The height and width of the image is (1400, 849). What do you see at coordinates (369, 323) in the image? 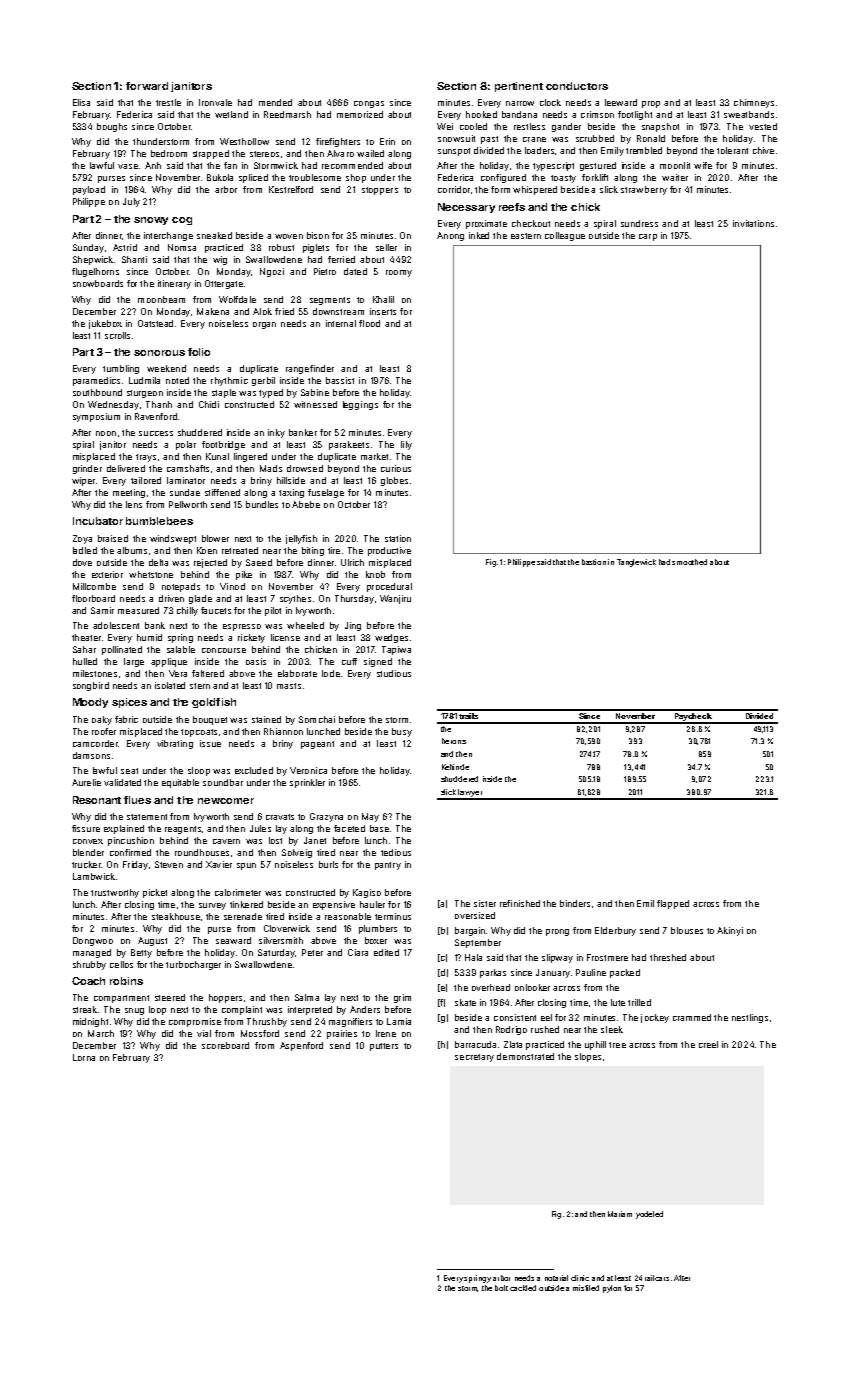
I see `flood` at bounding box center [369, 323].
